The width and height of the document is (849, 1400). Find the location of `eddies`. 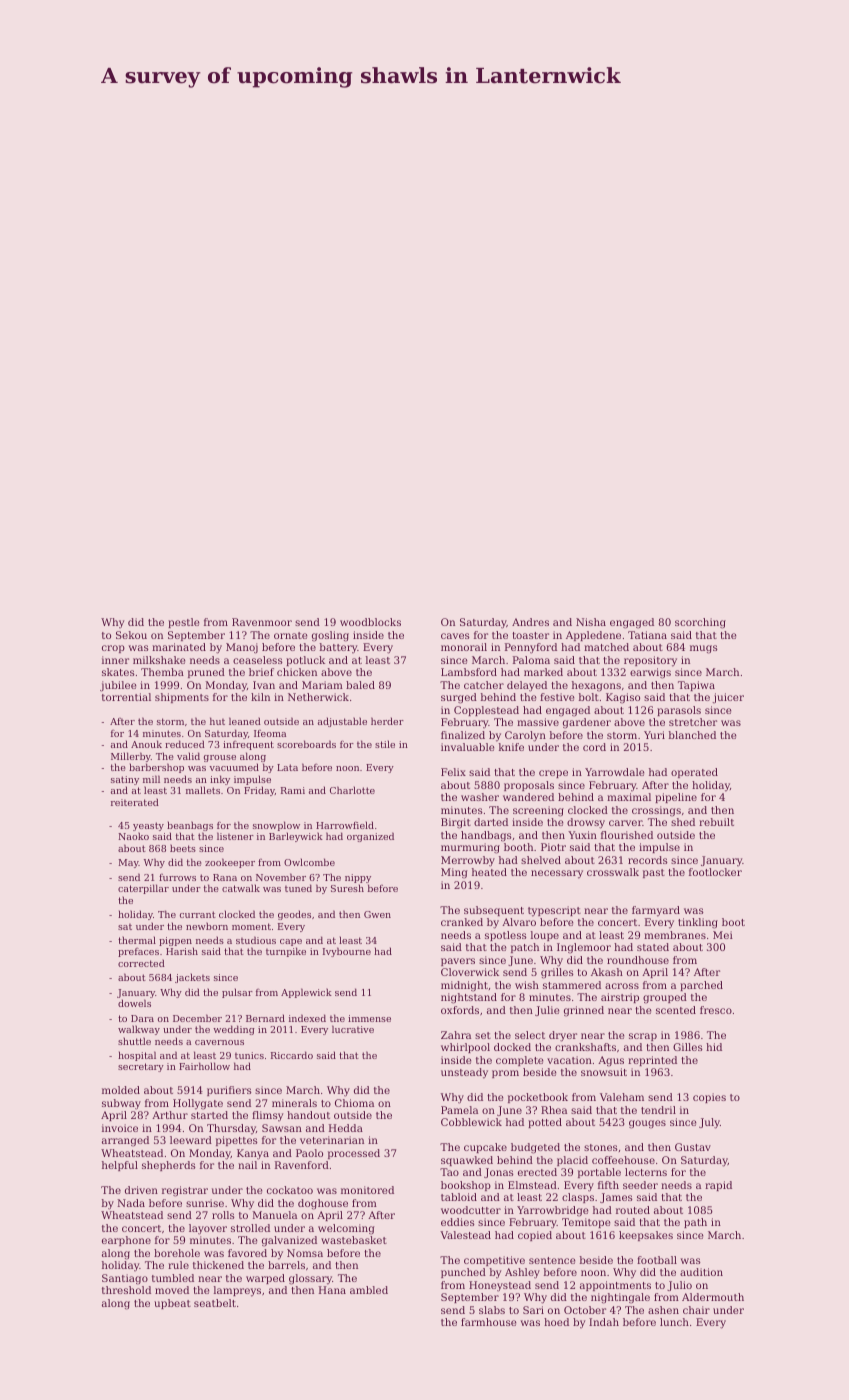

eddies is located at coordinates (458, 1222).
